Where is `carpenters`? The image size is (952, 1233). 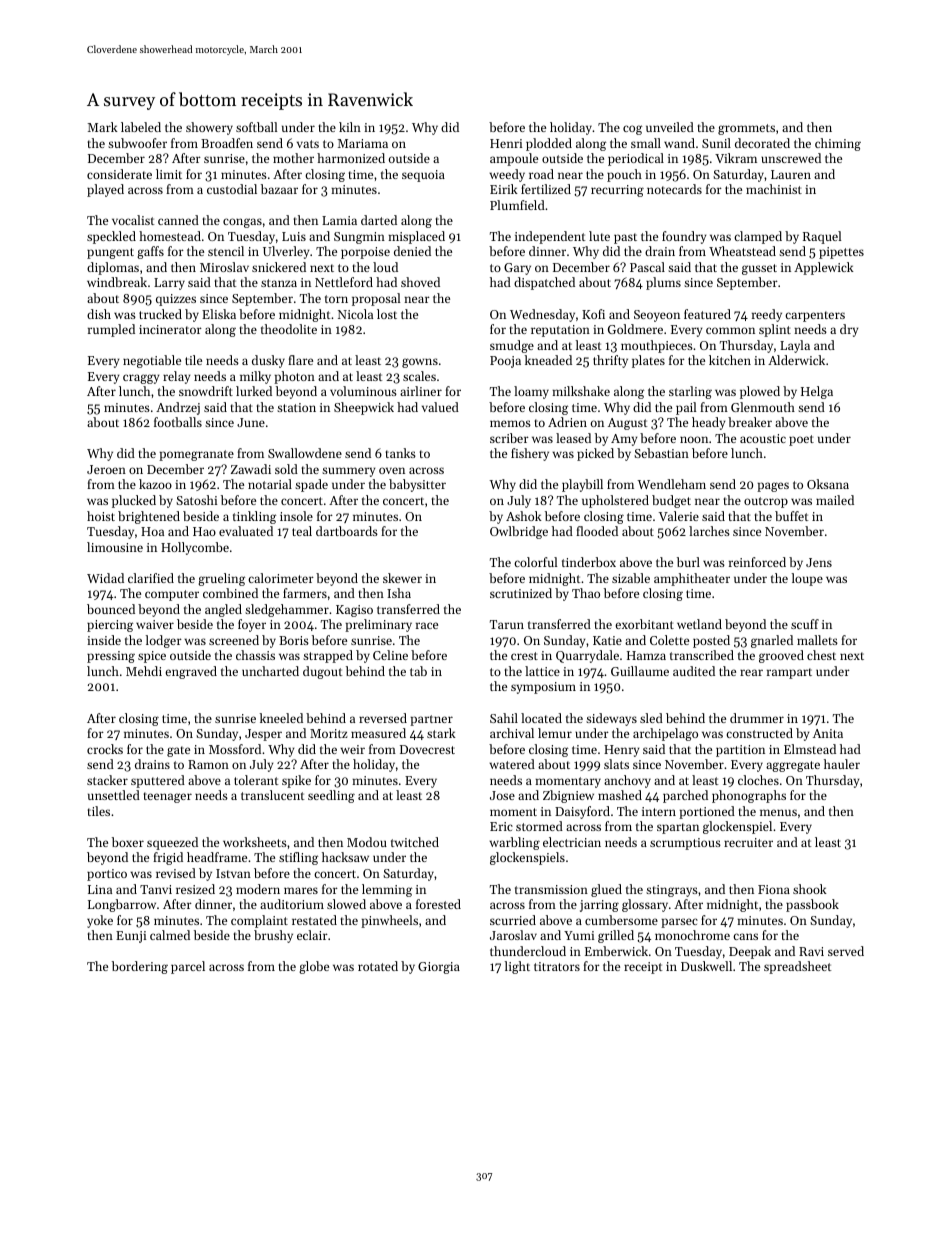 carpenters is located at coordinates (815, 316).
